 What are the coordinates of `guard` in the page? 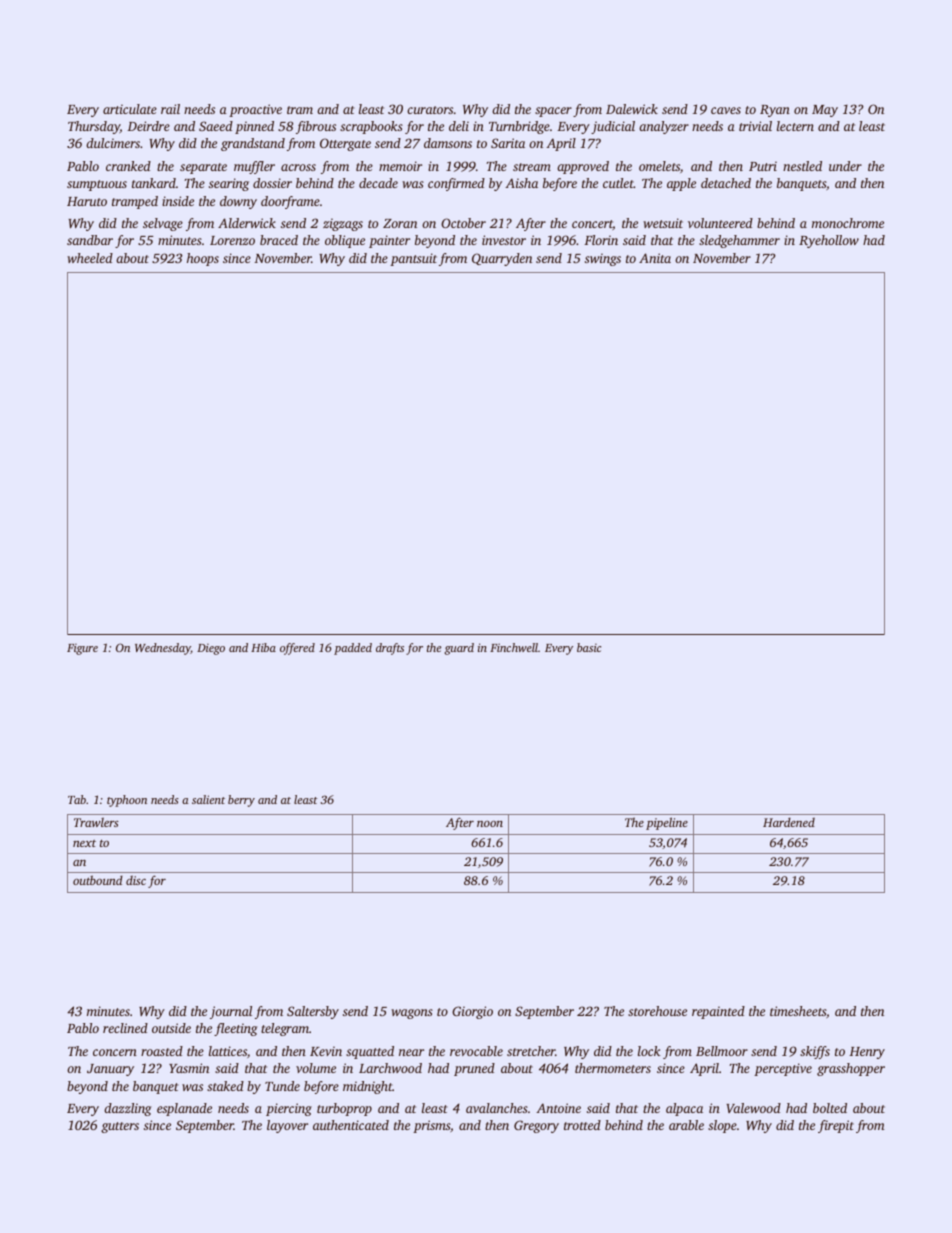 It's located at (459, 649).
